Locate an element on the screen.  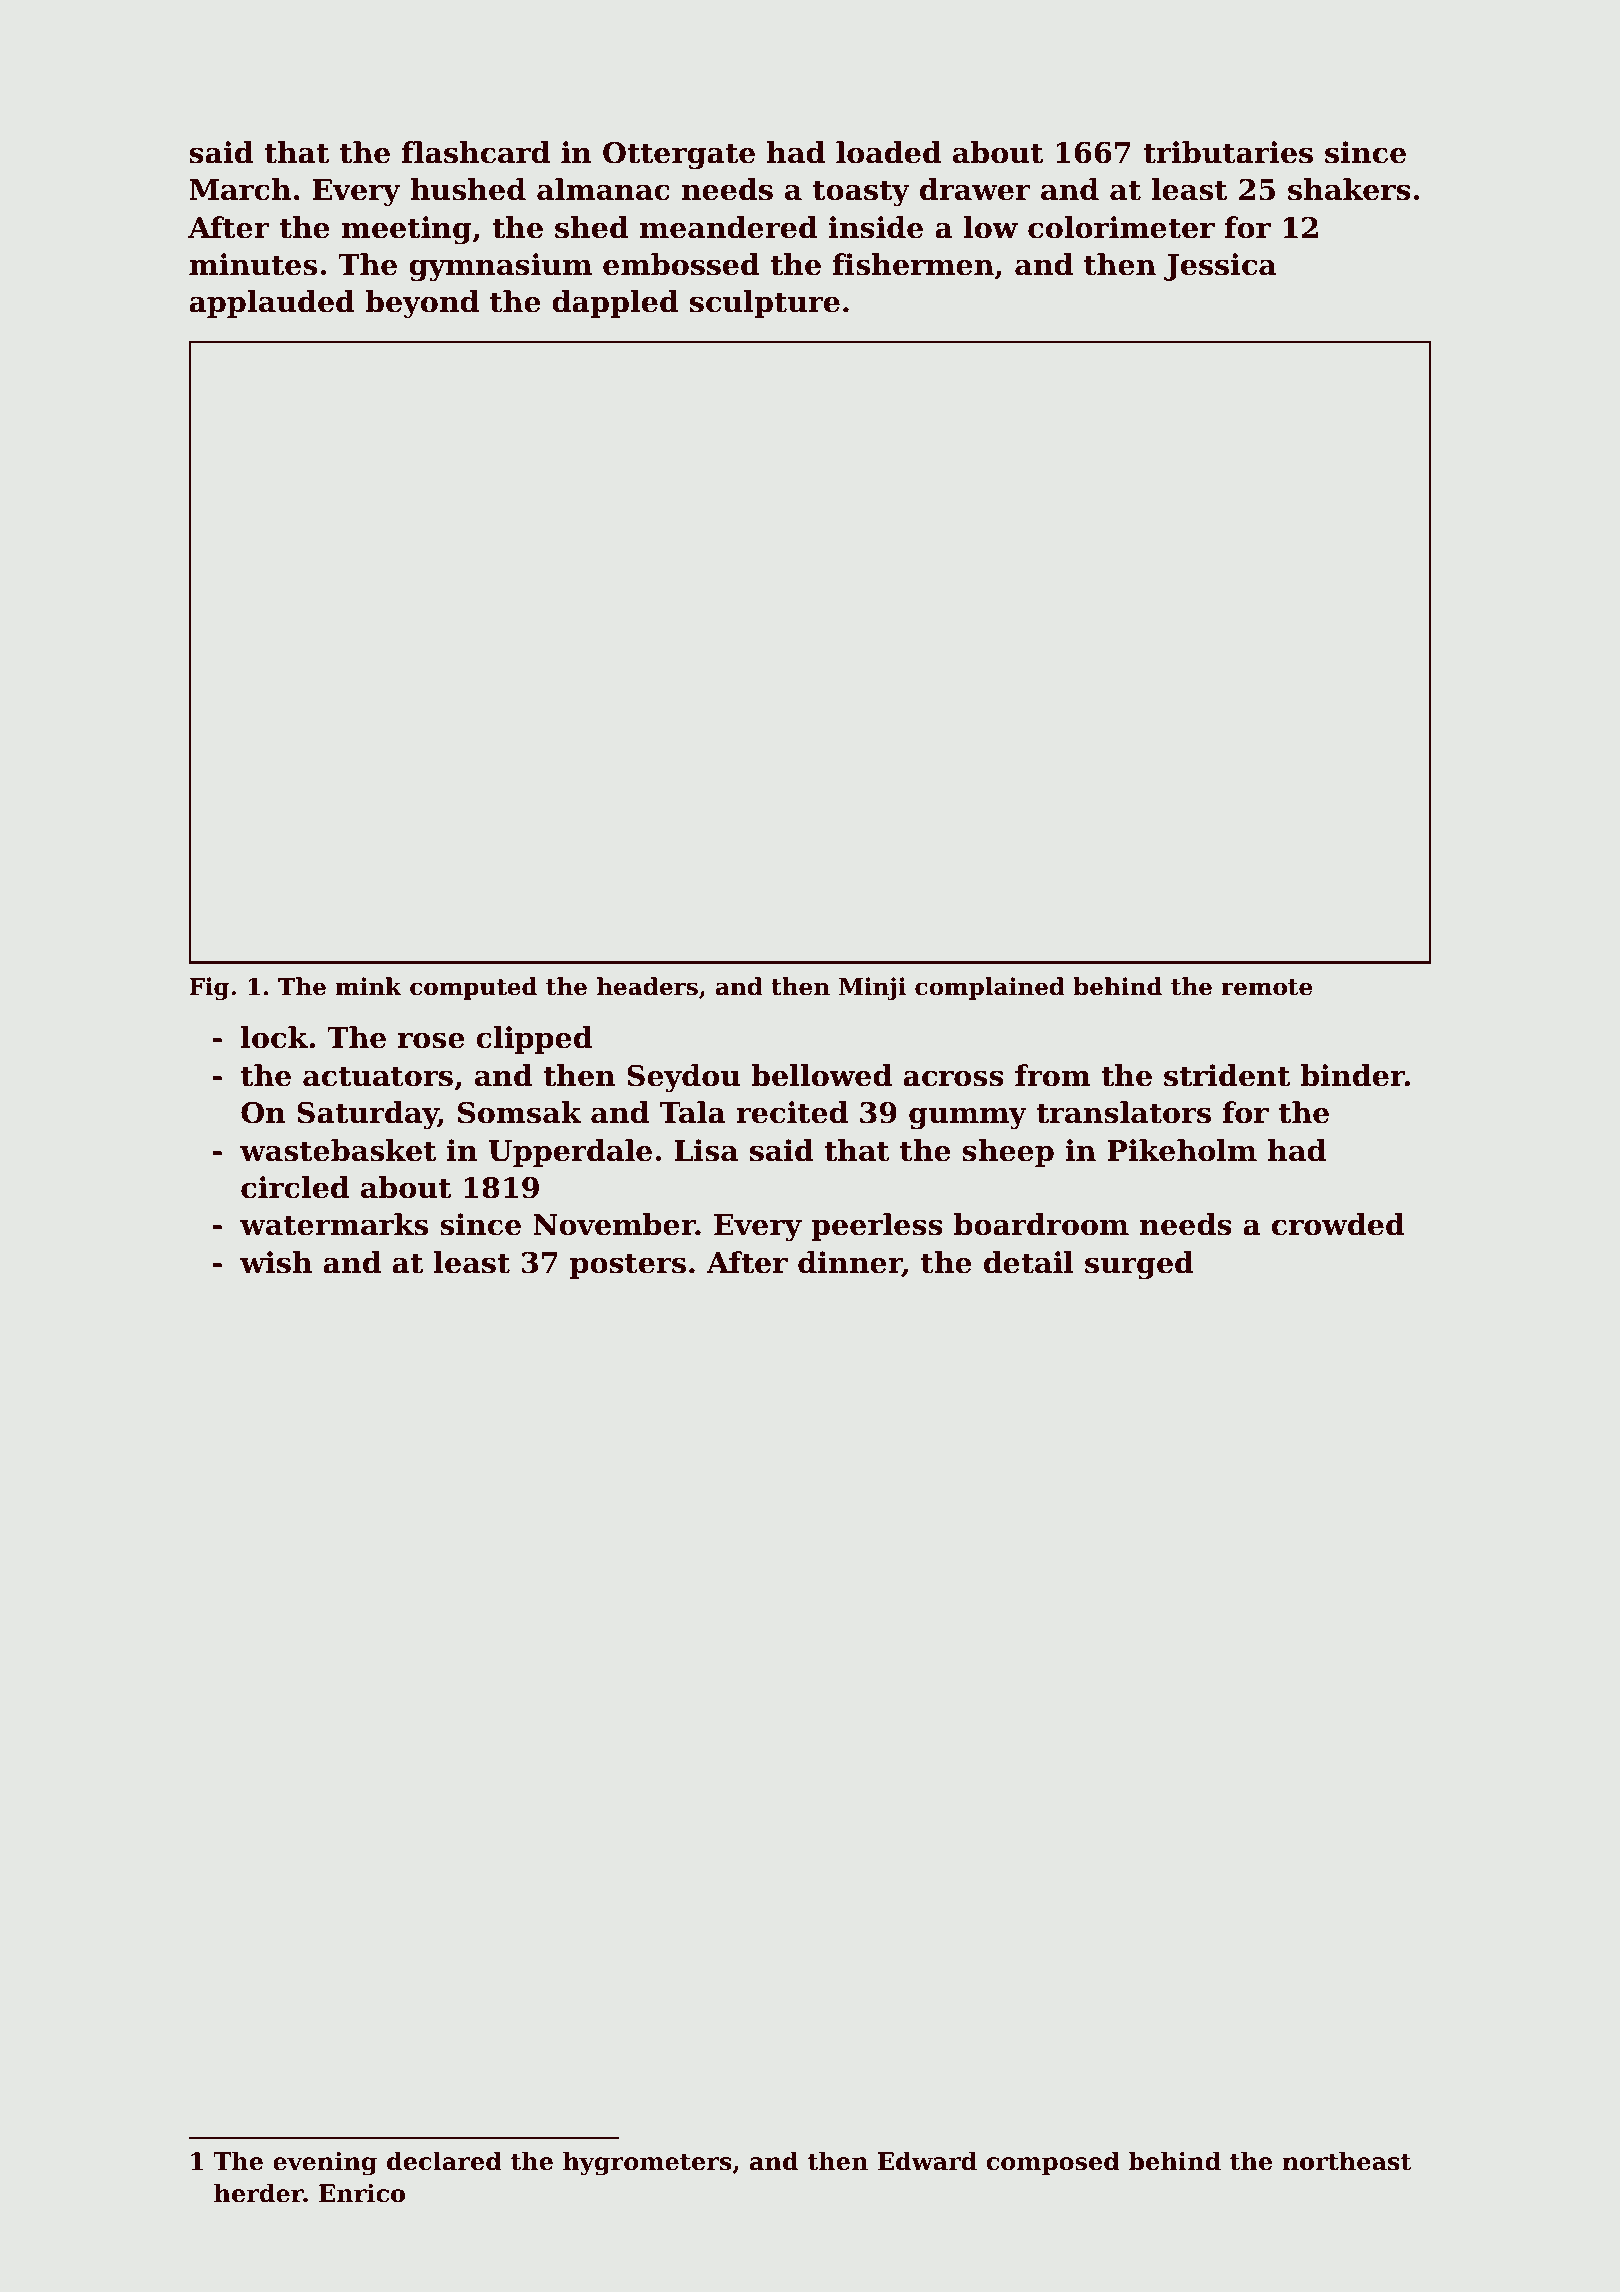
headers is located at coordinates (647, 986).
